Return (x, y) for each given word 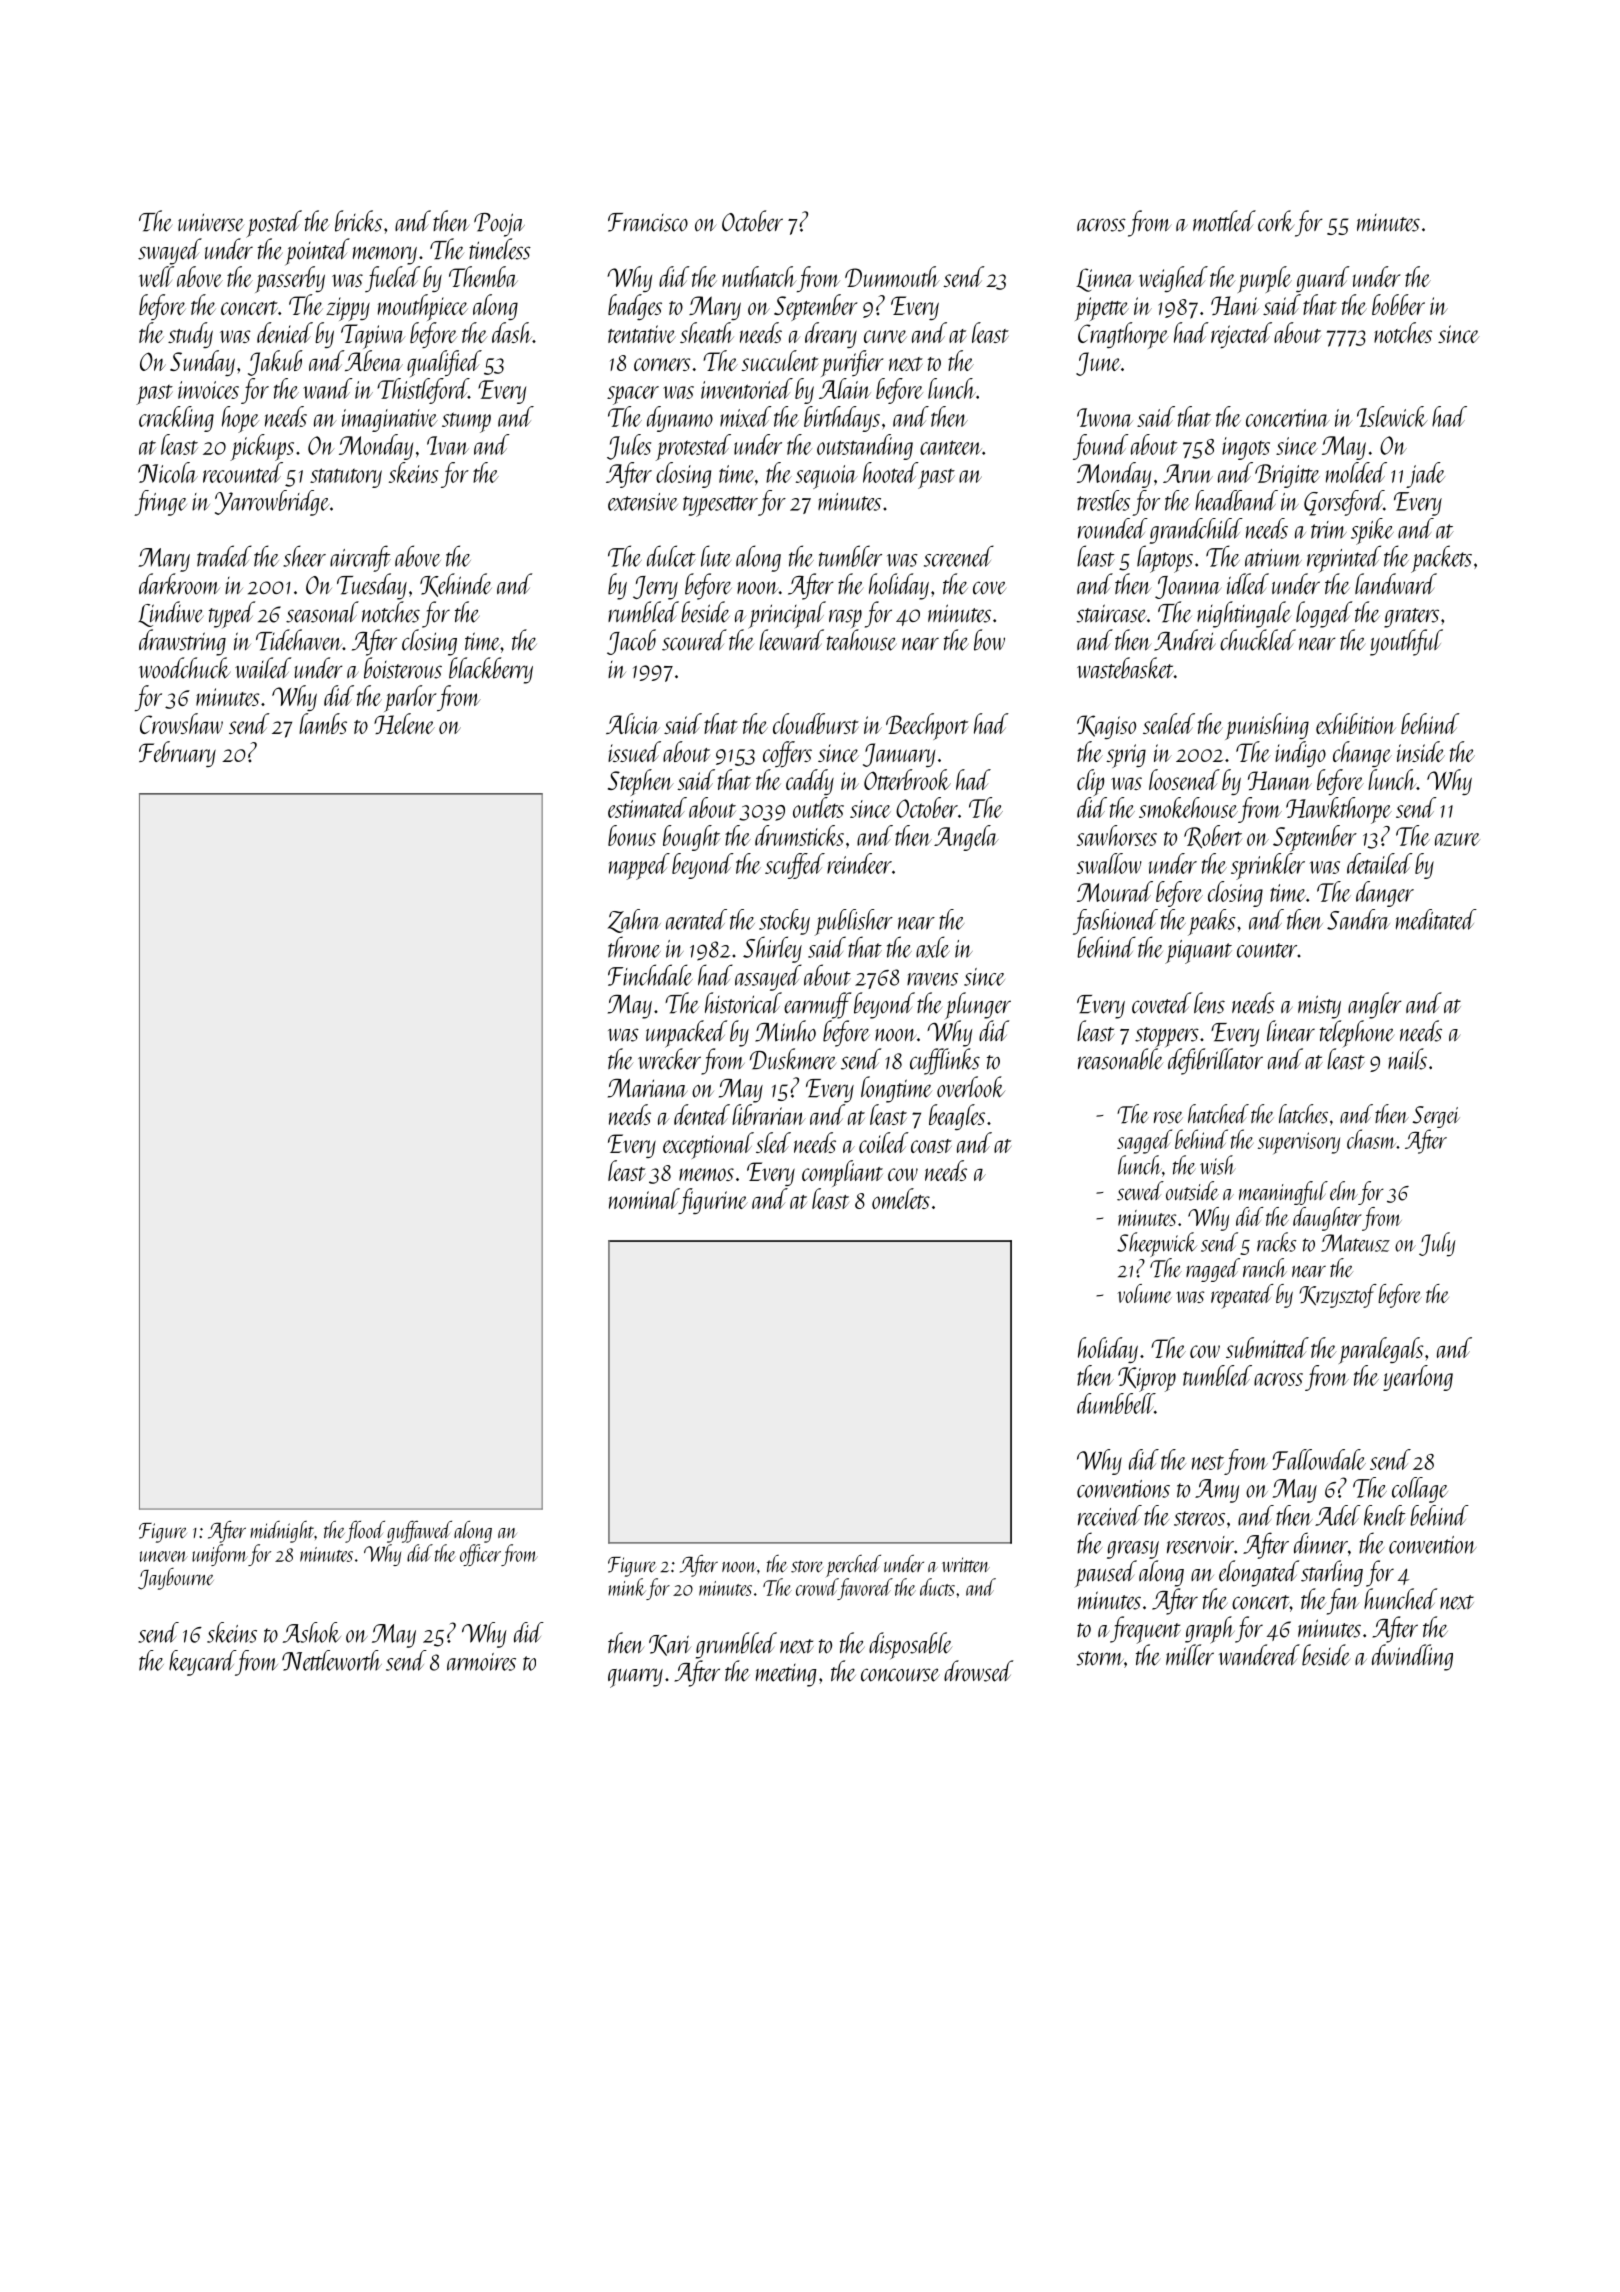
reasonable (1120, 1059)
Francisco (648, 222)
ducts (937, 1587)
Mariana (647, 1088)
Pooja (499, 225)
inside (1421, 751)
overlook (971, 1087)
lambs (323, 723)
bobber (1398, 304)
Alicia (633, 723)
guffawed (419, 1532)
